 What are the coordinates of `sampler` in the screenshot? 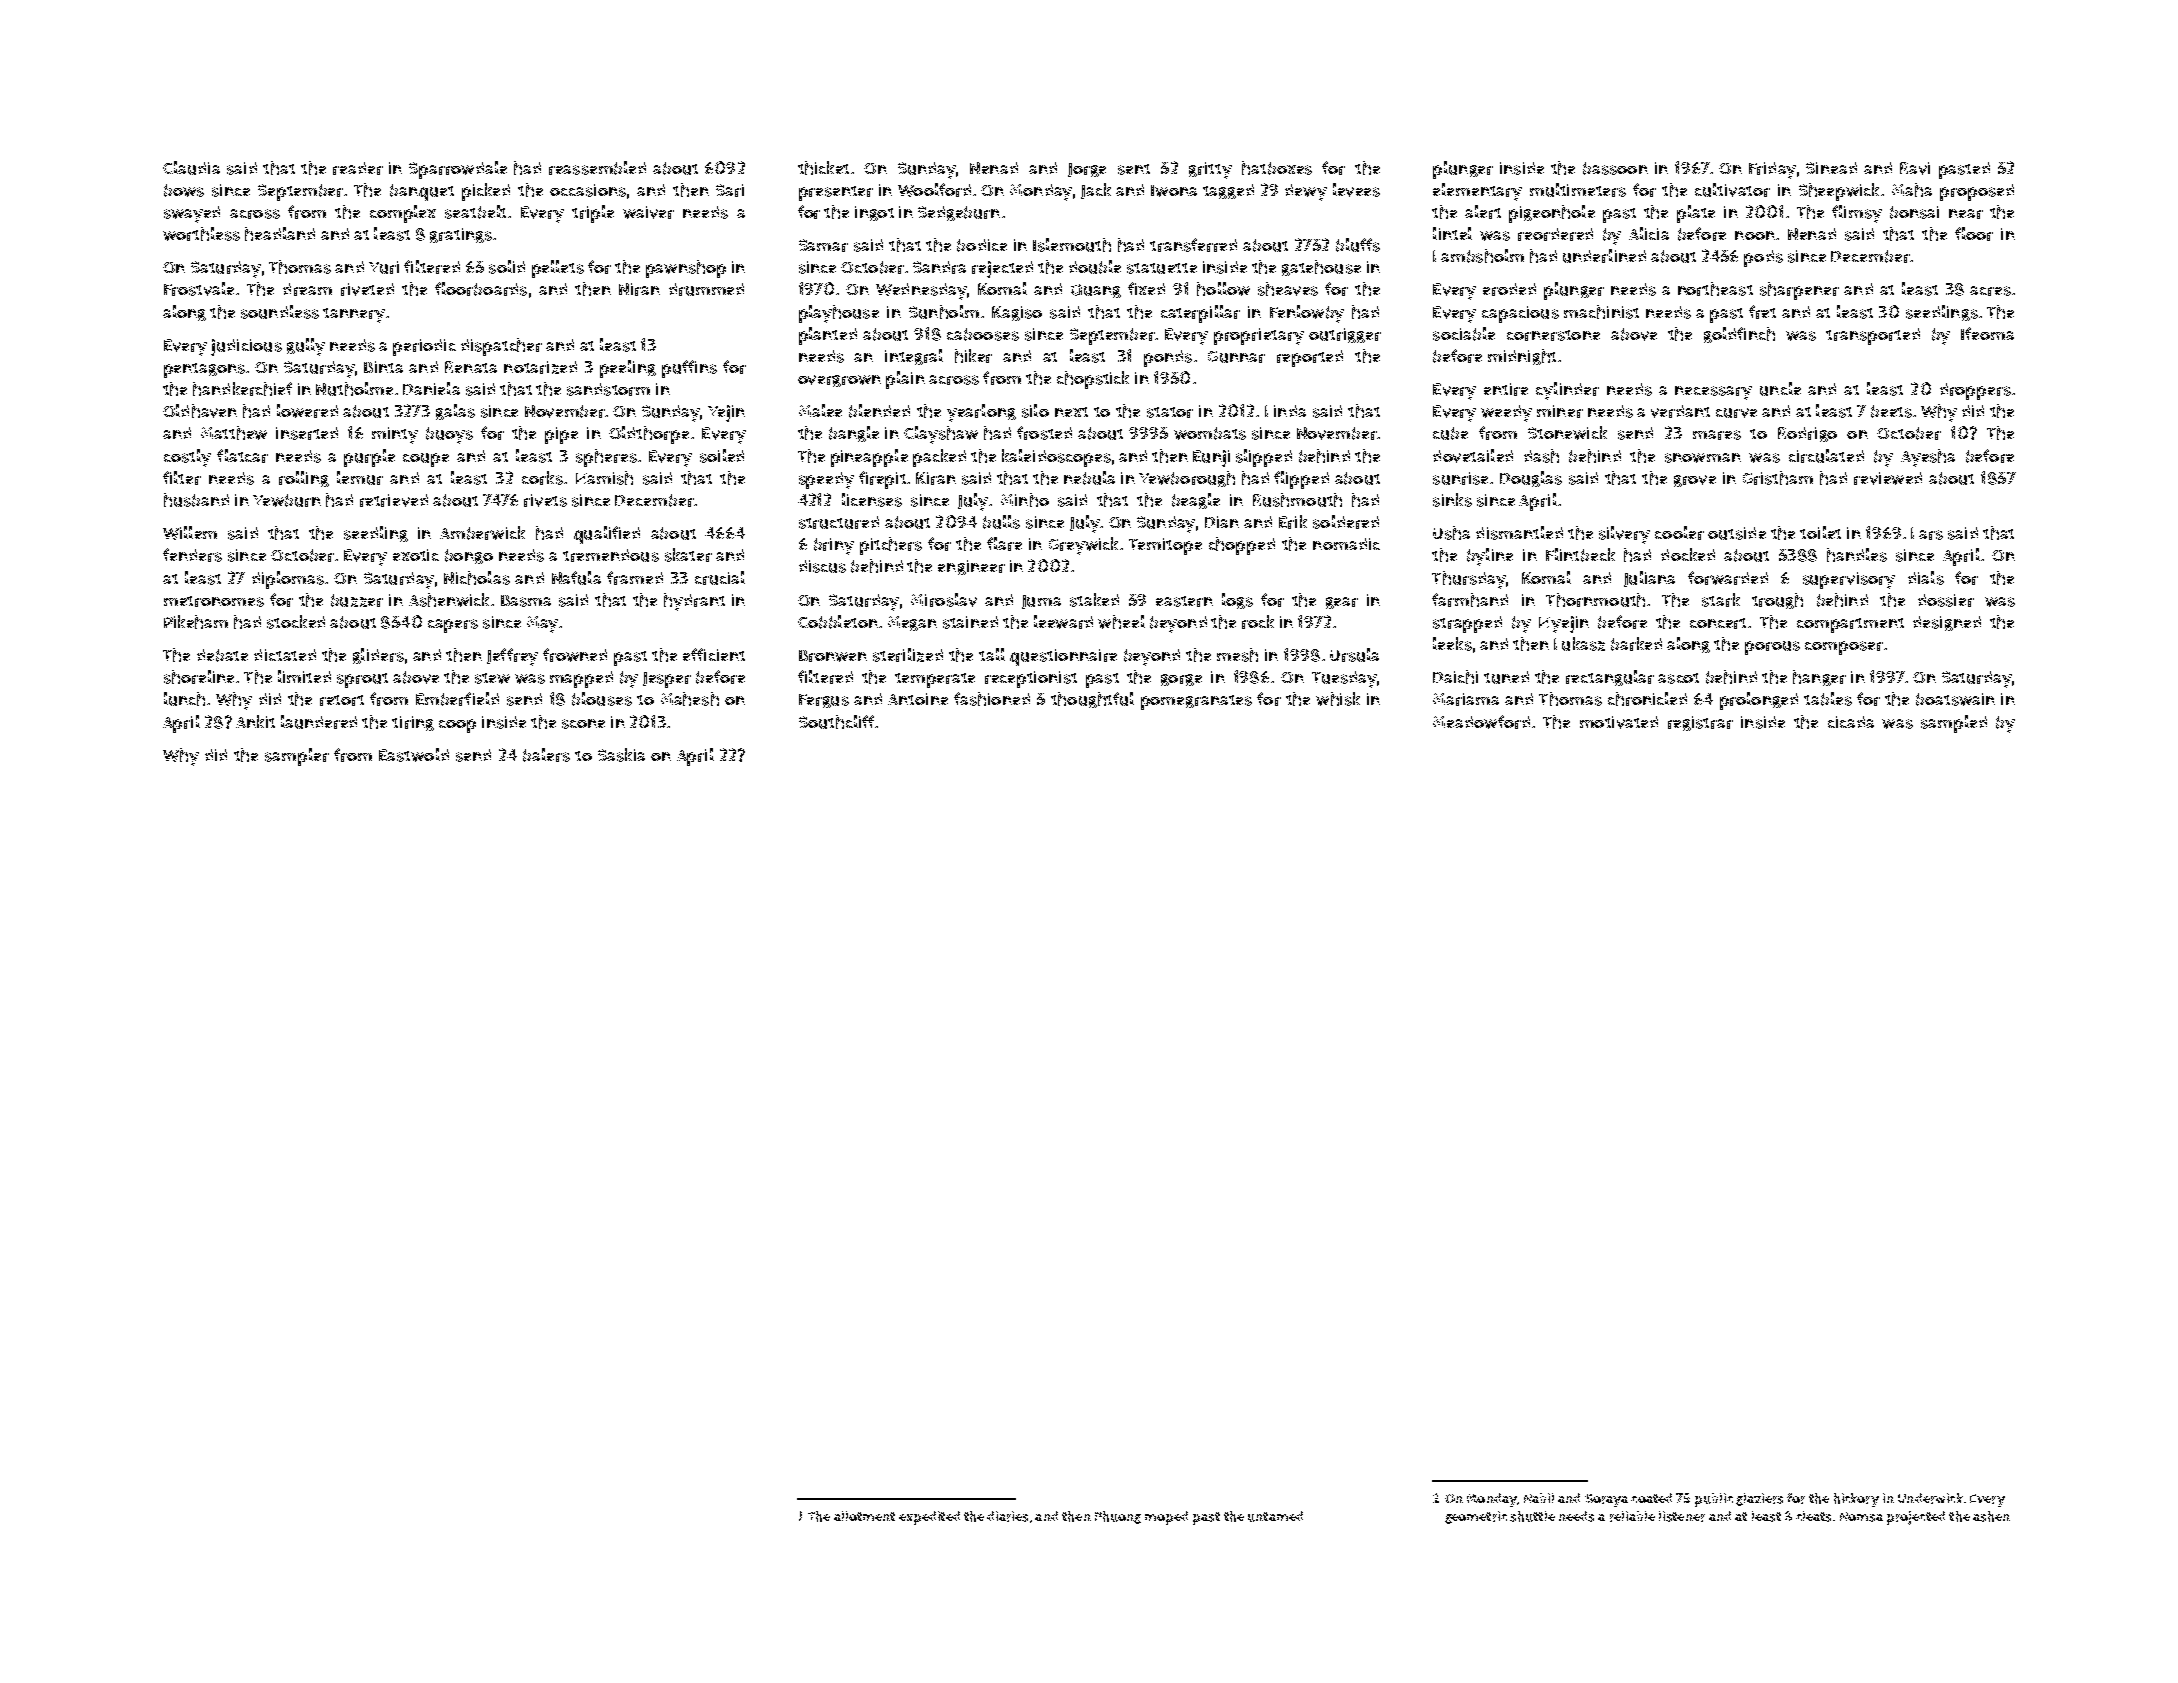 It's located at (297, 757).
